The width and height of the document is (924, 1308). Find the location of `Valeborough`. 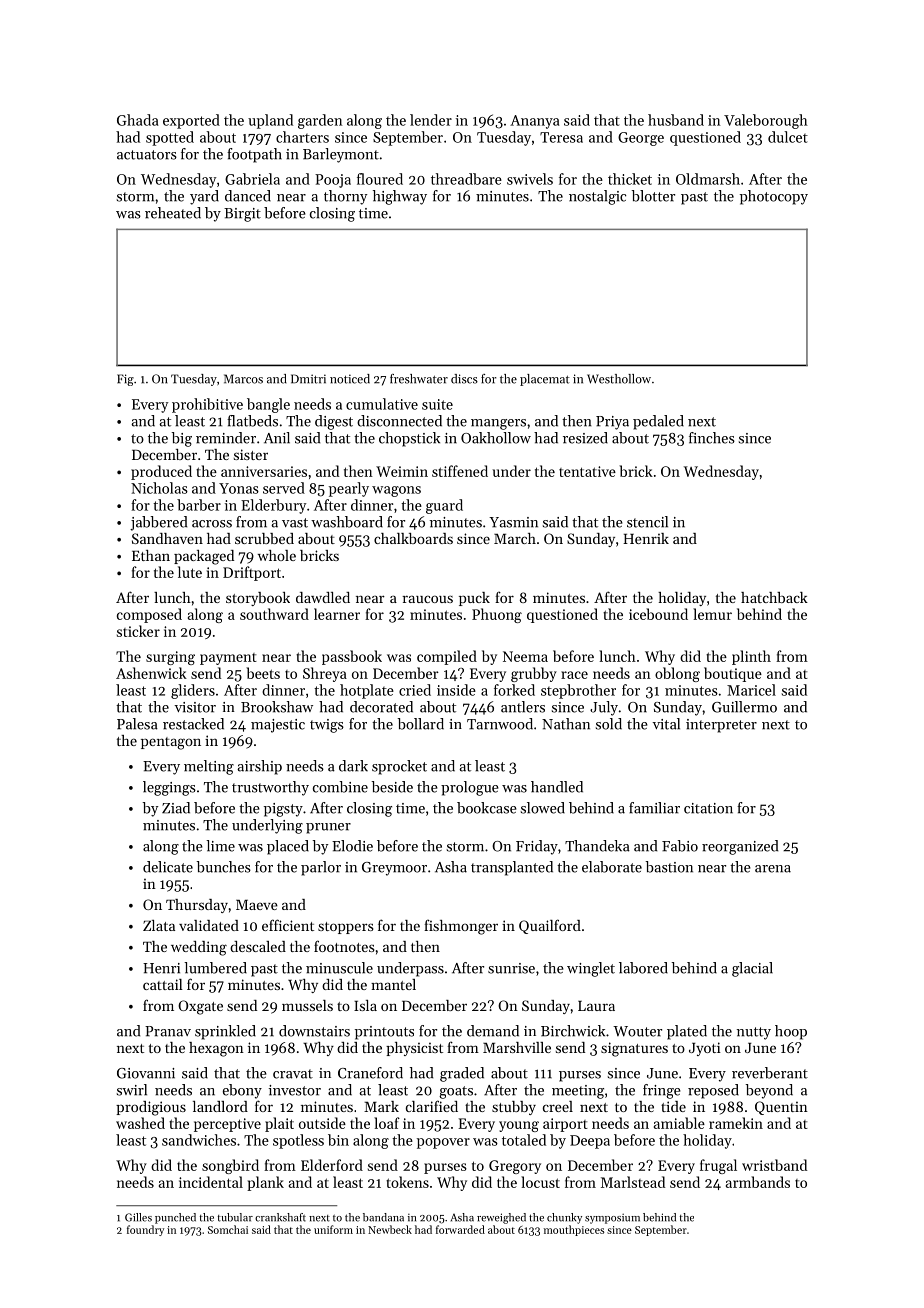

Valeborough is located at coordinates (766, 121).
